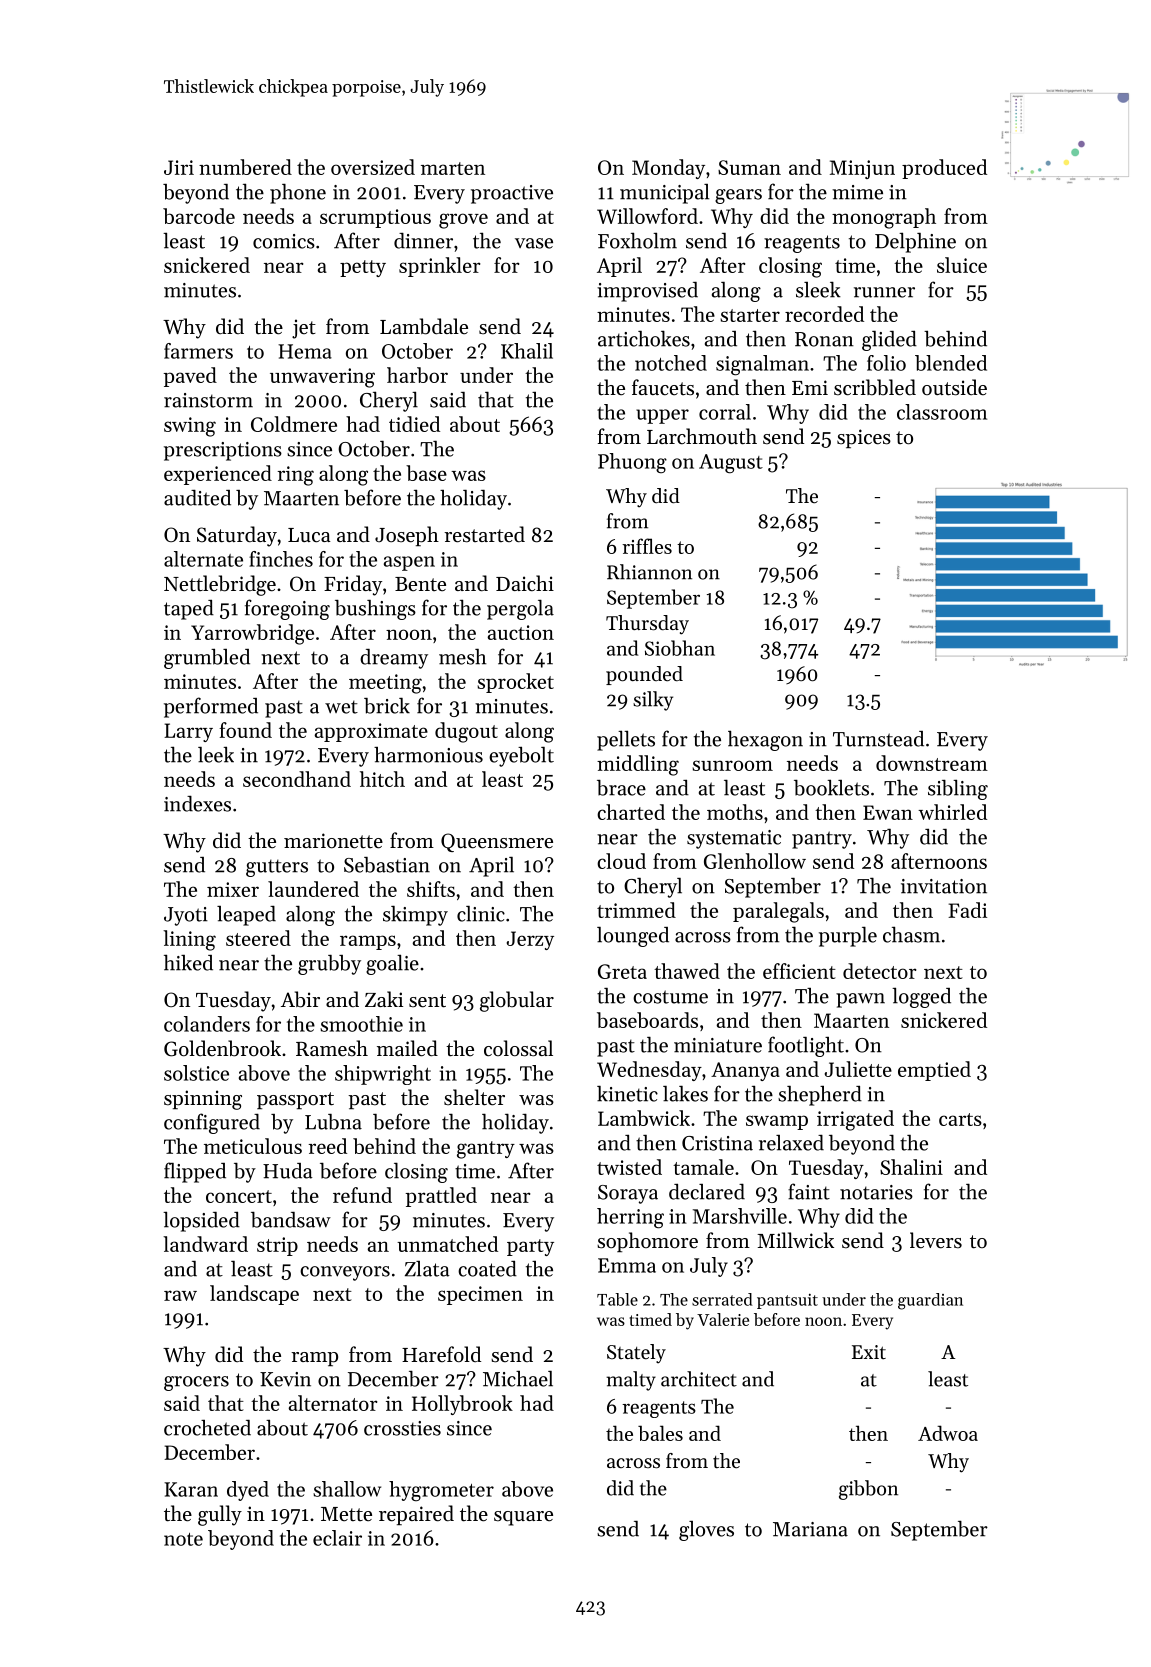 Image resolution: width=1151 pixels, height=1667 pixels. I want to click on Abir, so click(300, 999).
